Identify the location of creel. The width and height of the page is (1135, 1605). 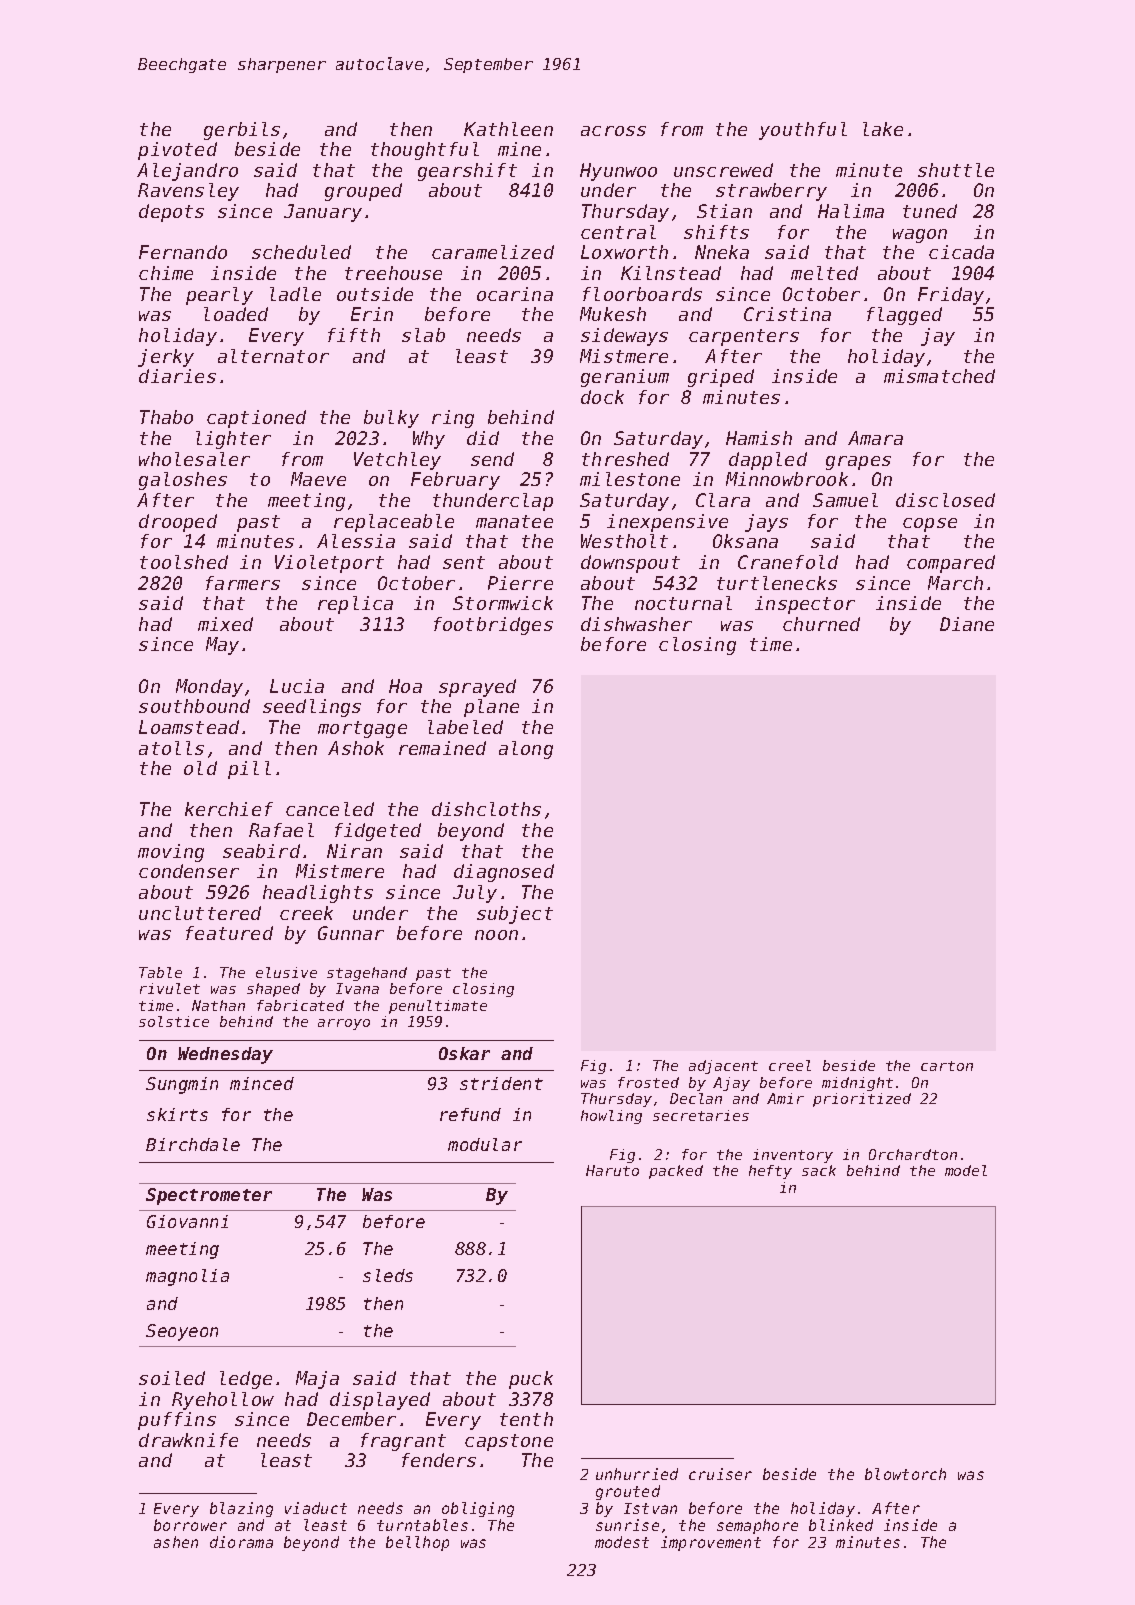
(790, 1065).
